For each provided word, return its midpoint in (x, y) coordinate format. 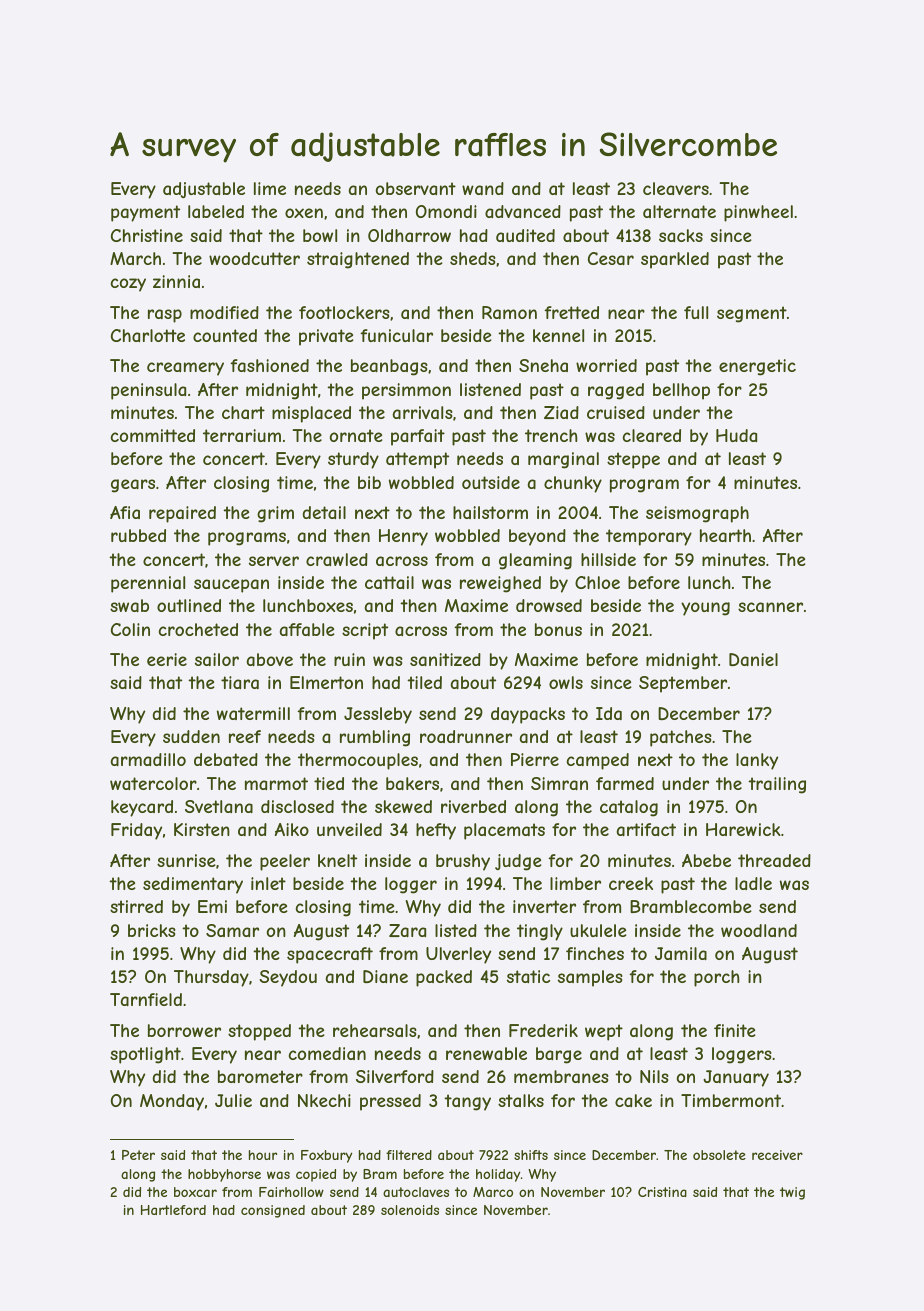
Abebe (706, 860)
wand (483, 188)
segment (752, 314)
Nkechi (324, 1100)
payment (145, 213)
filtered (409, 1155)
